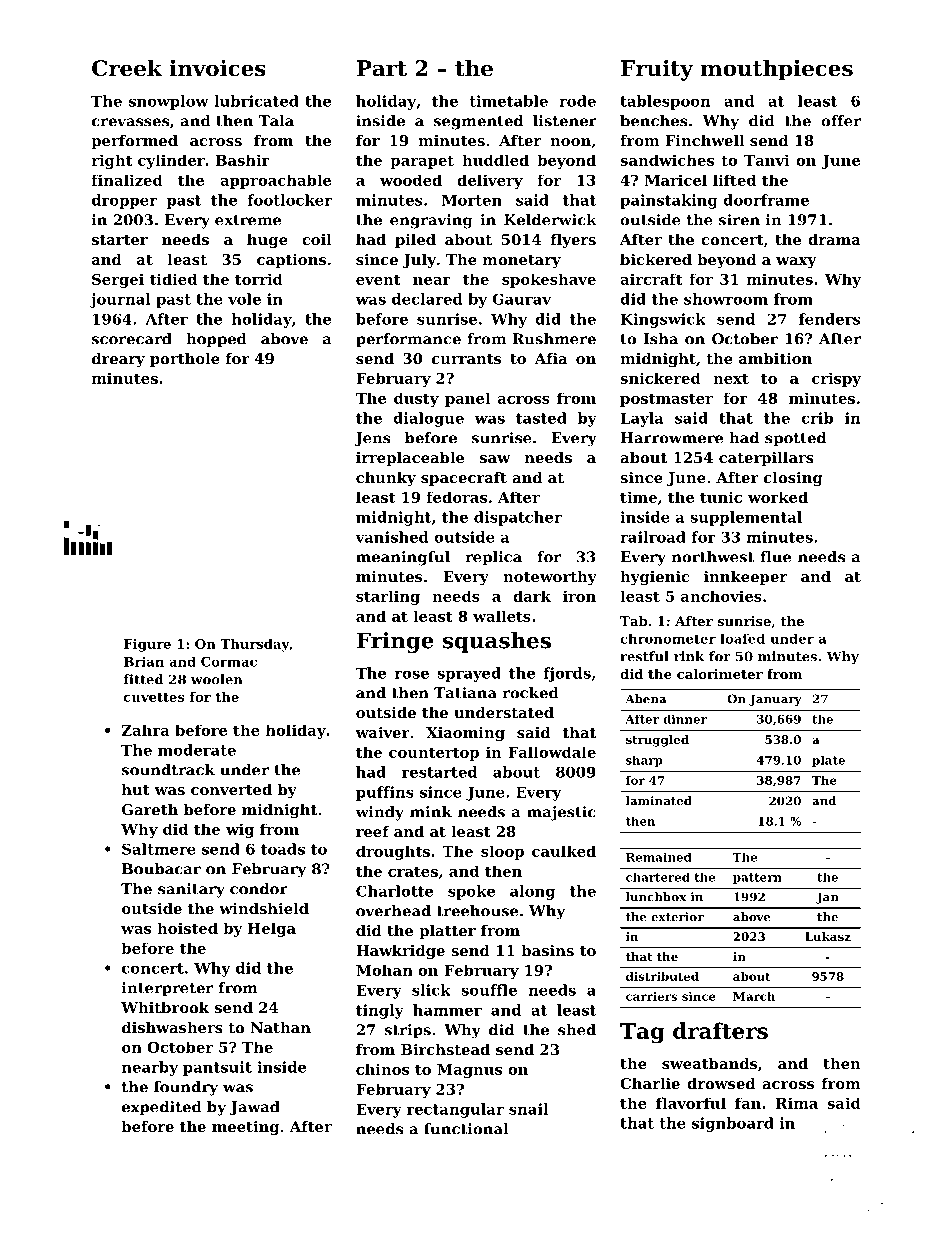  Describe the element at coordinates (245, 1128) in the screenshot. I see `meeting` at that location.
